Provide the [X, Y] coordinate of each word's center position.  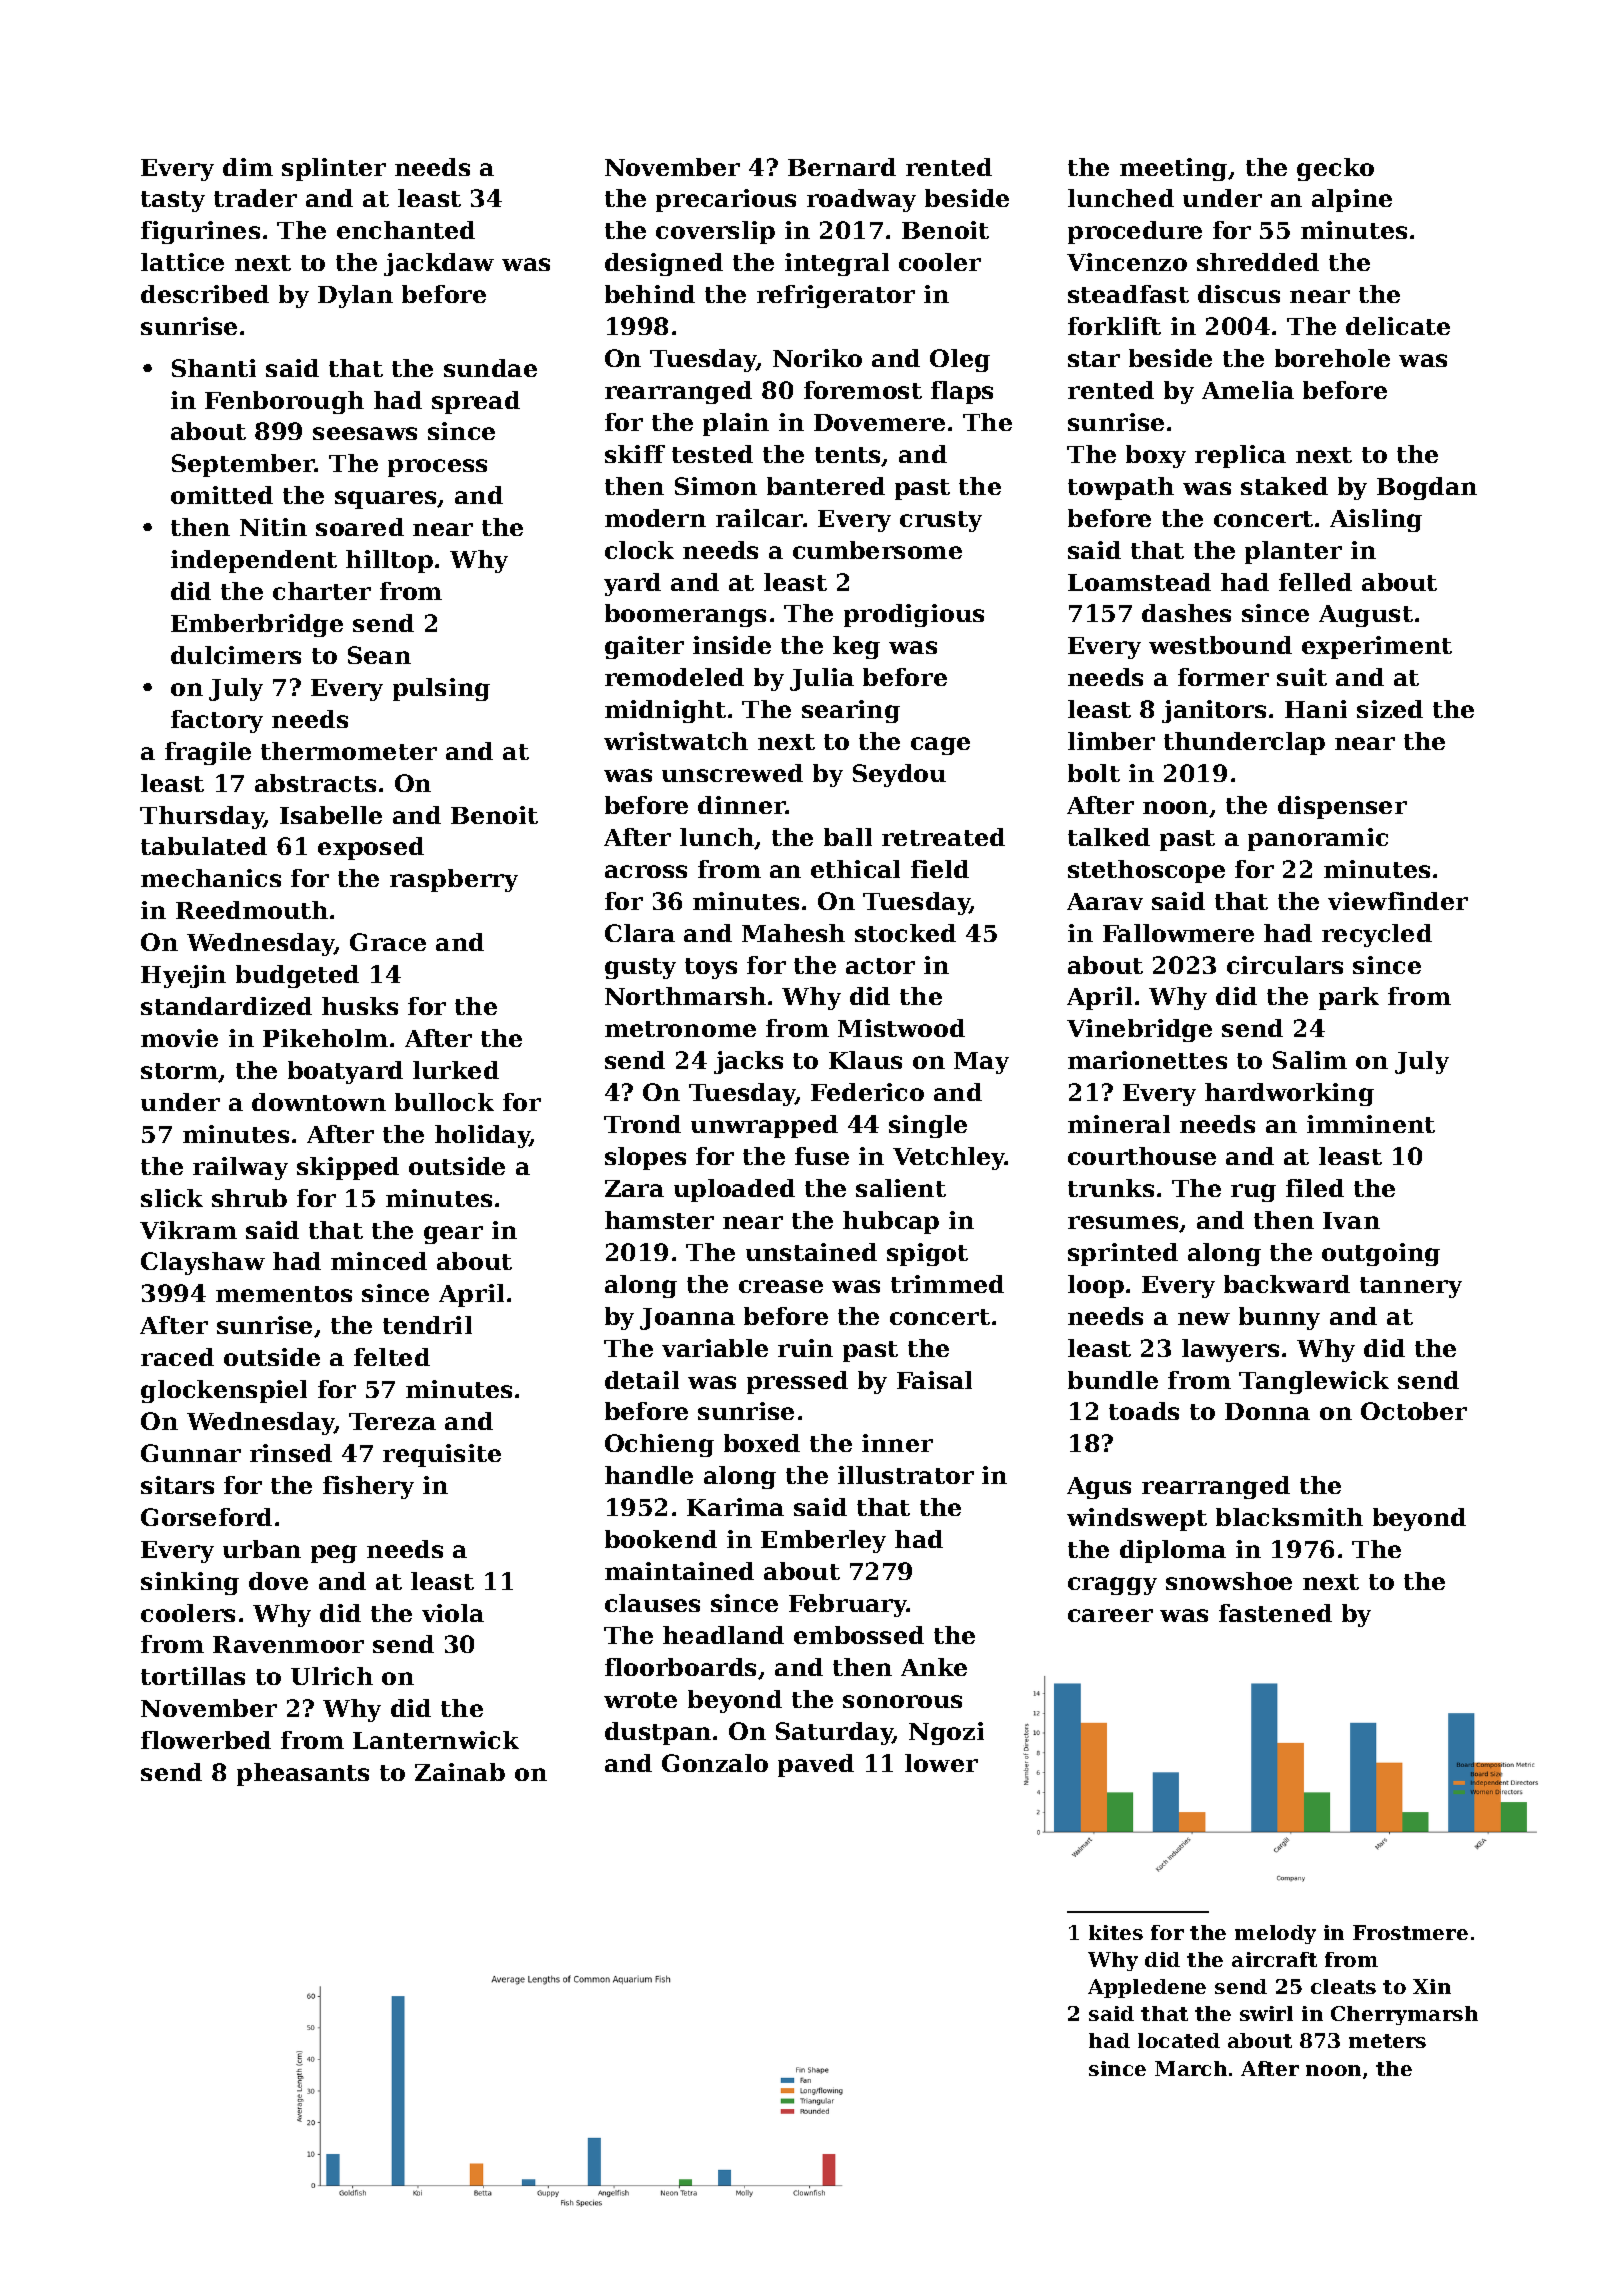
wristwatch [676, 741]
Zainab [460, 1772]
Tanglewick [1314, 1382]
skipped [348, 1168]
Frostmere [1410, 1932]
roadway [861, 200]
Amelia [1248, 390]
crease [781, 1286]
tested [712, 454]
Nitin [273, 527]
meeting [1174, 169]
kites [1116, 1932]
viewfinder [1398, 901]
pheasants [303, 1774]
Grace [388, 942]
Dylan [355, 296]
